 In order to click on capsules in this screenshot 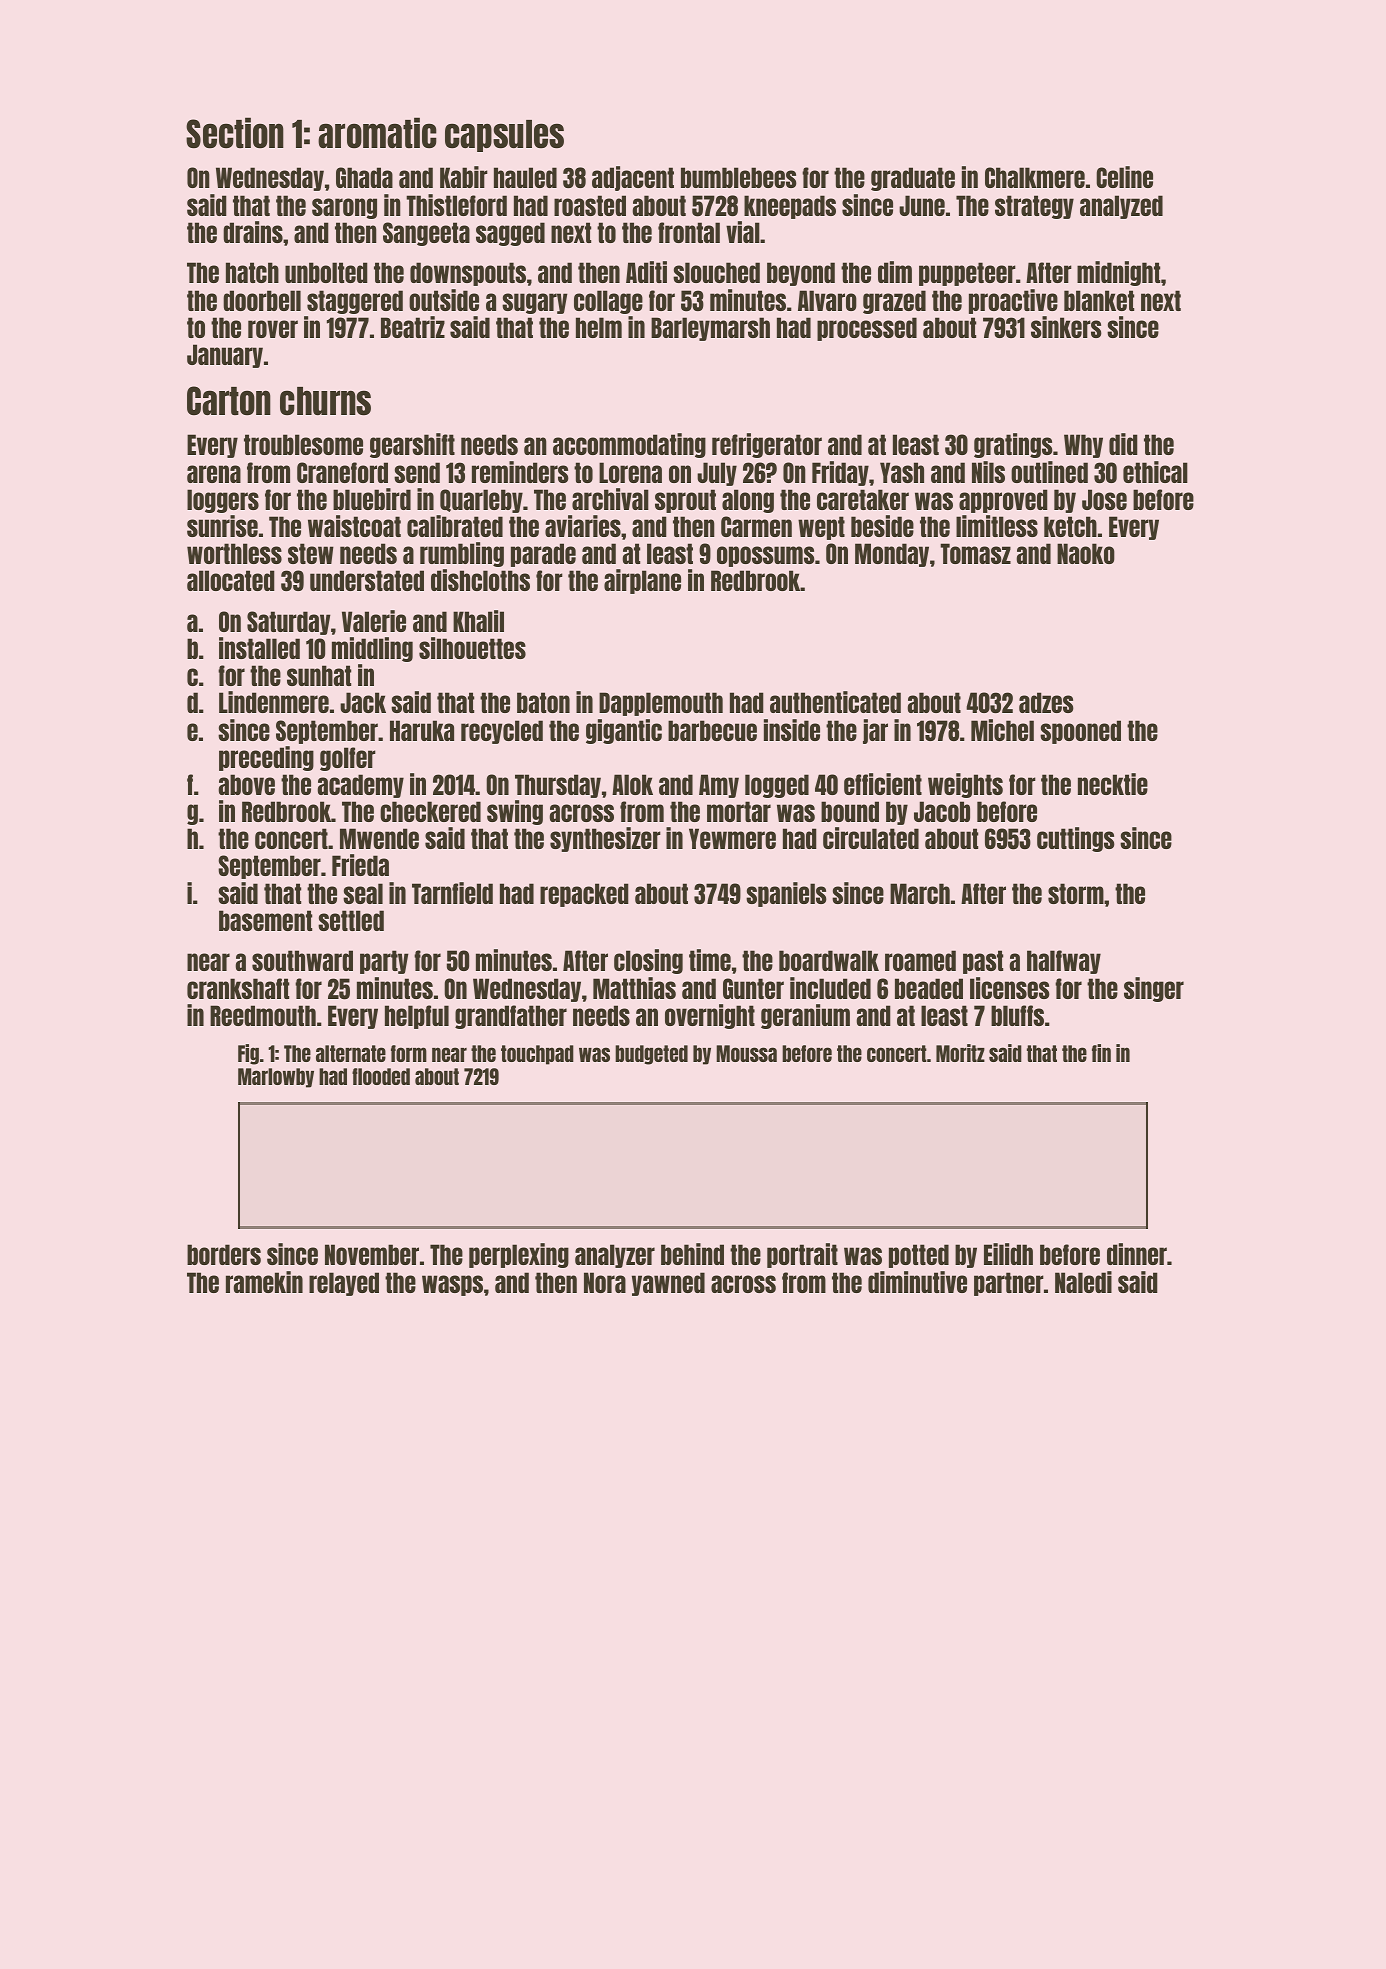, I will do `click(504, 136)`.
